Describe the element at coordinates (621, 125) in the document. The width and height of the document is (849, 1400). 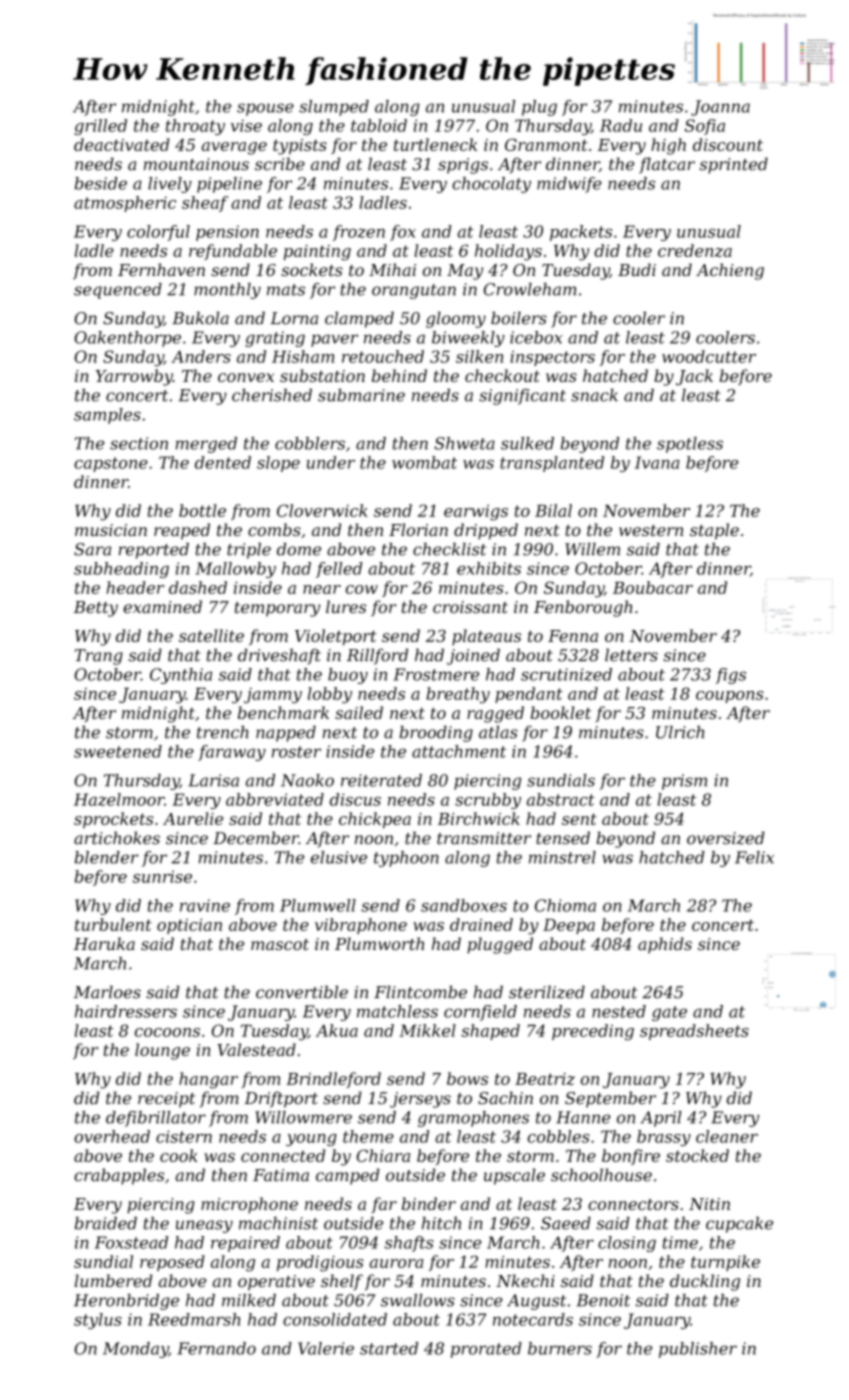
I see `Radu` at that location.
